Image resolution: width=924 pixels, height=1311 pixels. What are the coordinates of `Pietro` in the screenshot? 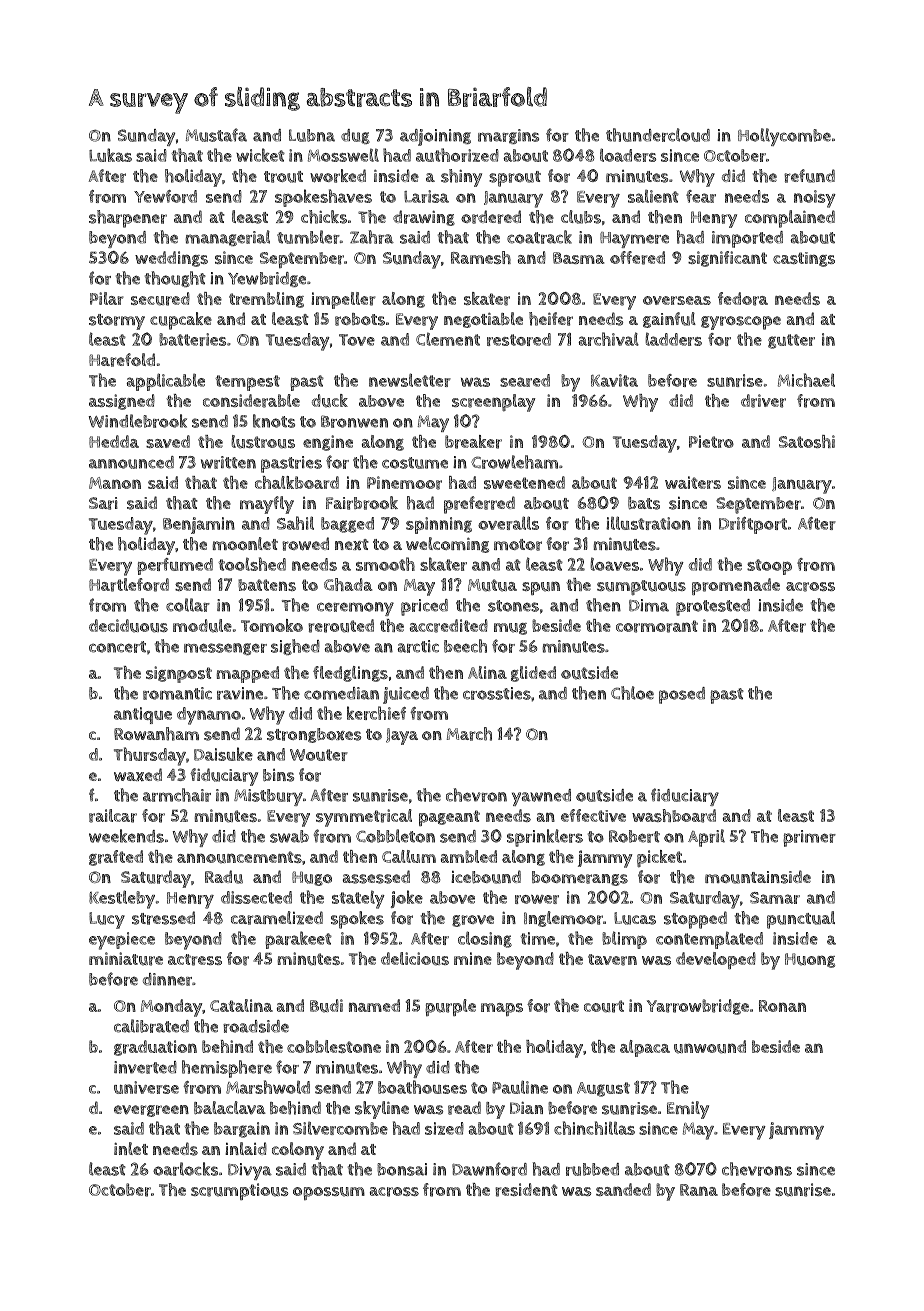 It's located at (711, 441).
